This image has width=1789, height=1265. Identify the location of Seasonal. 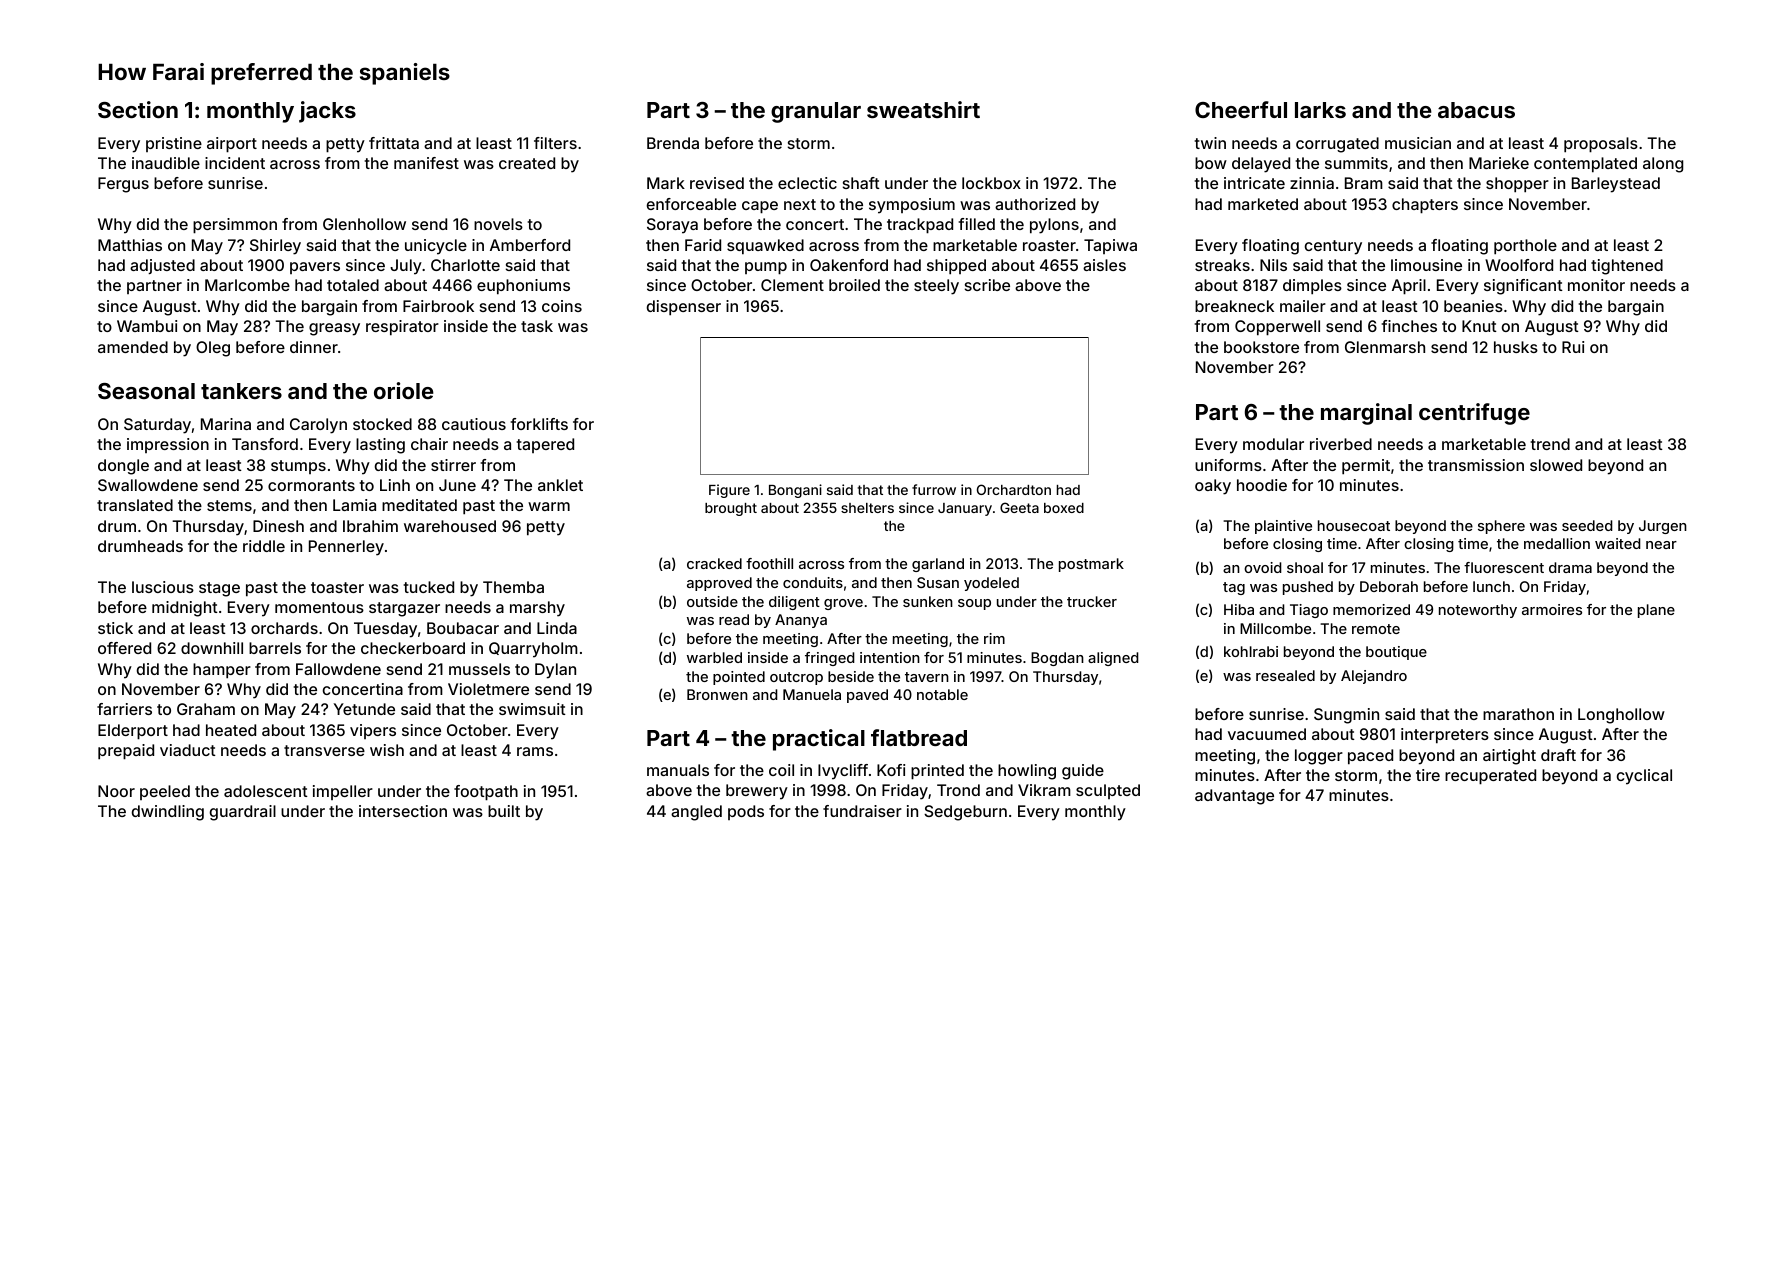
(146, 391).
